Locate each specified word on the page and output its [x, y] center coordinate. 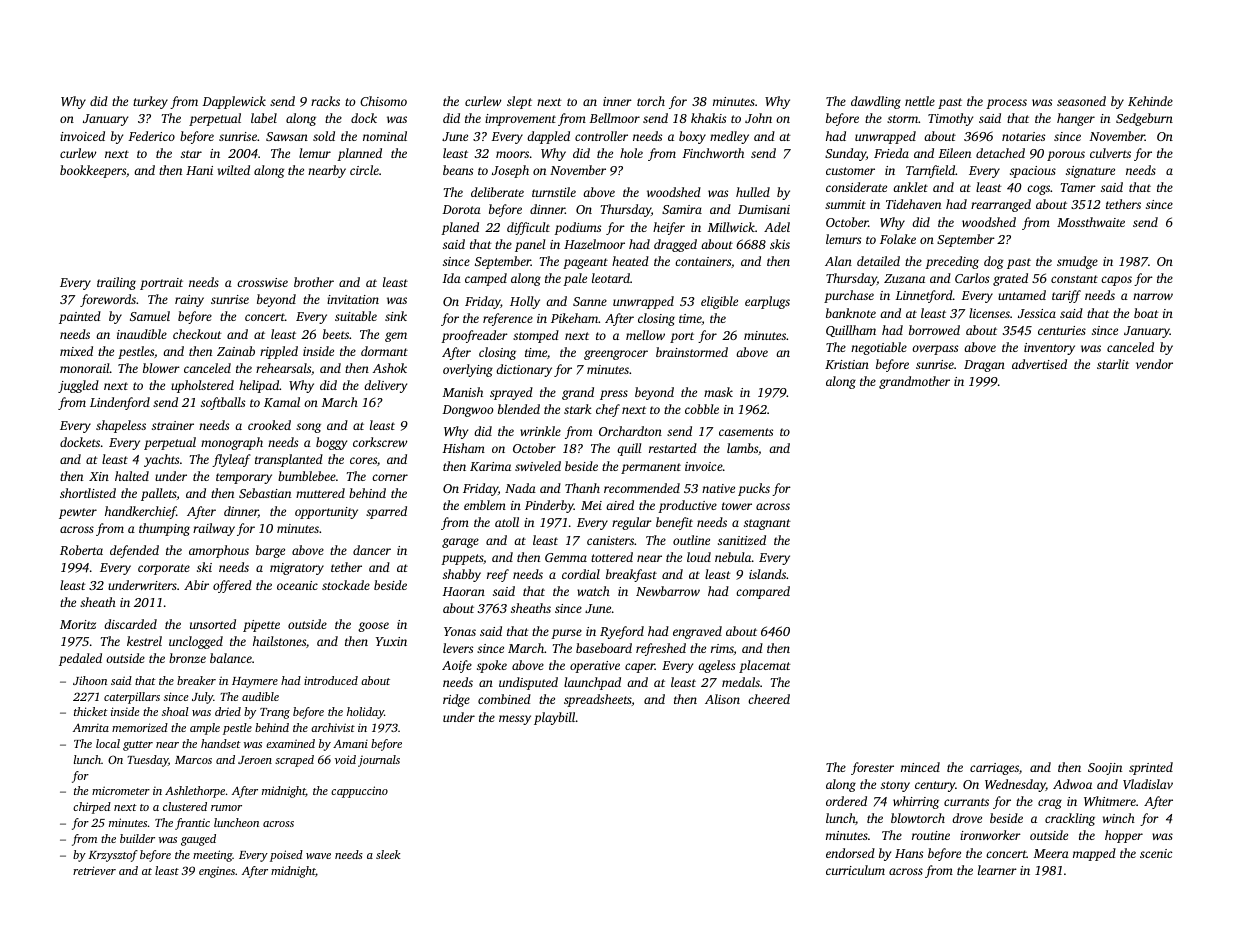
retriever [94, 870]
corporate [164, 569]
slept [519, 102]
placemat [765, 666]
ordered [846, 801]
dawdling [876, 102]
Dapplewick [234, 102]
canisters [610, 540]
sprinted [1151, 768]
